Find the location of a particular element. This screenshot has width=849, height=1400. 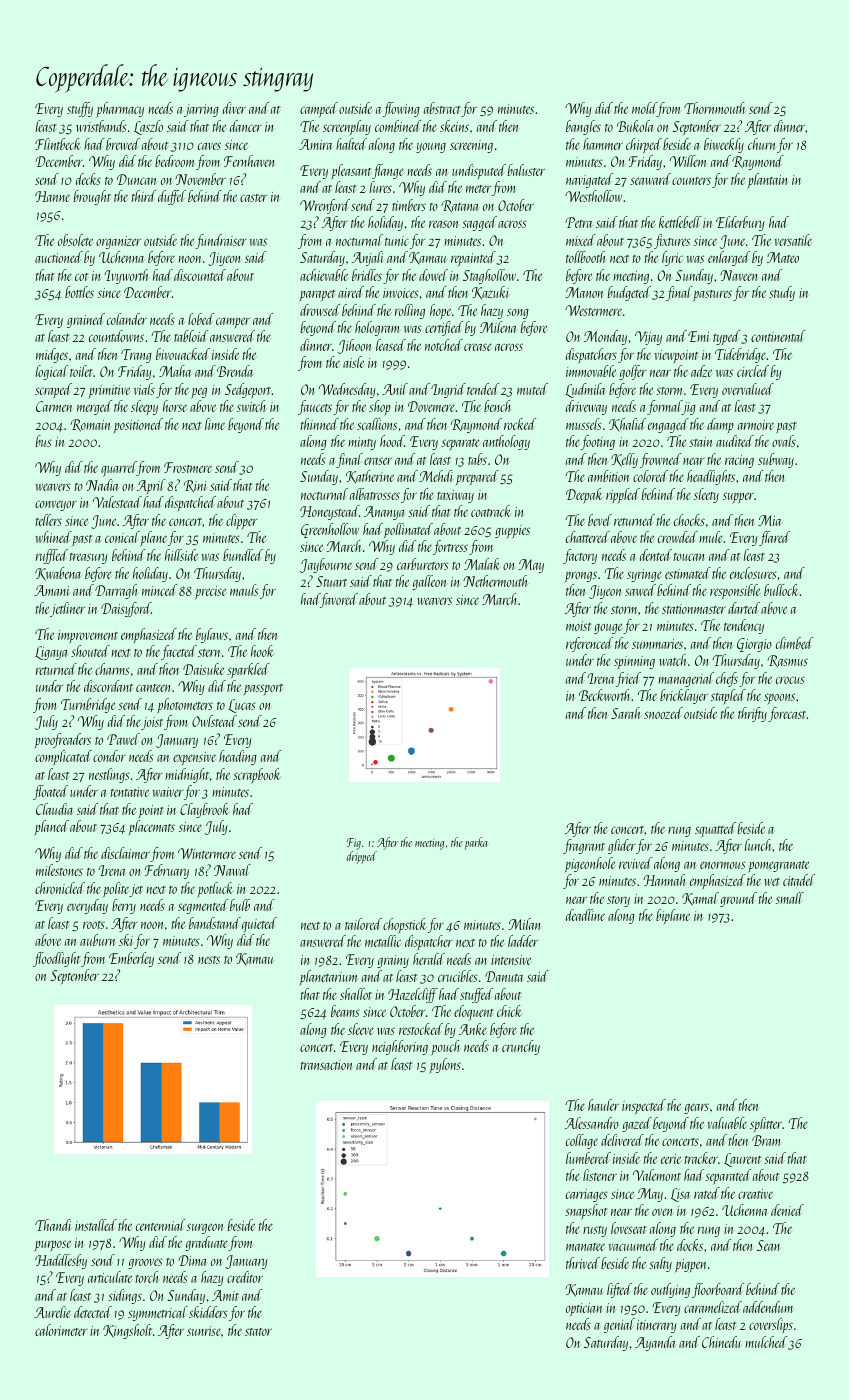

flowing is located at coordinates (401, 109).
